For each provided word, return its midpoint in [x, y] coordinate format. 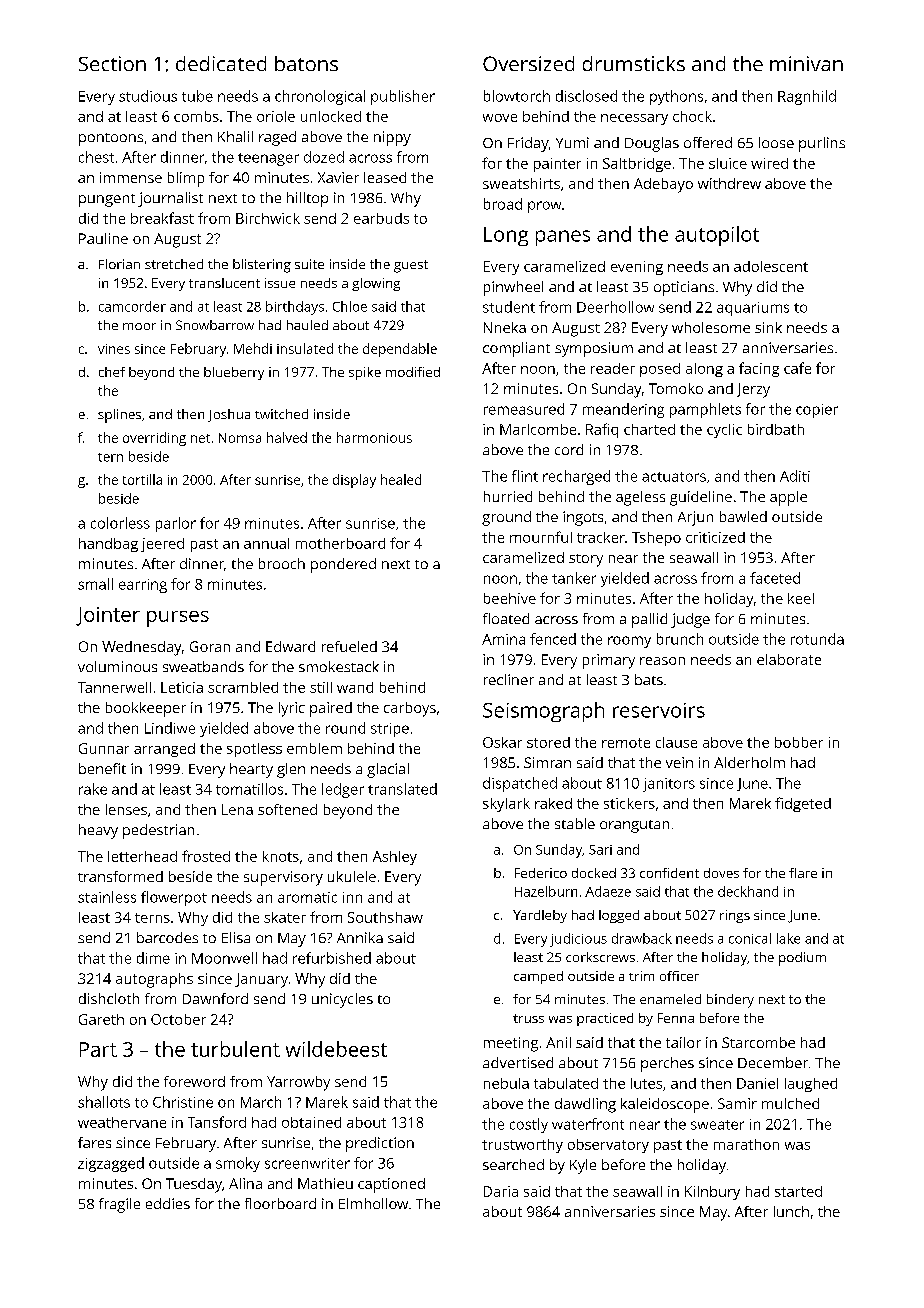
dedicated [221, 63]
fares [94, 1142]
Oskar [502, 742]
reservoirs [659, 710]
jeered [162, 545]
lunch [791, 1211]
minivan [806, 63]
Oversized [528, 63]
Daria [501, 1191]
